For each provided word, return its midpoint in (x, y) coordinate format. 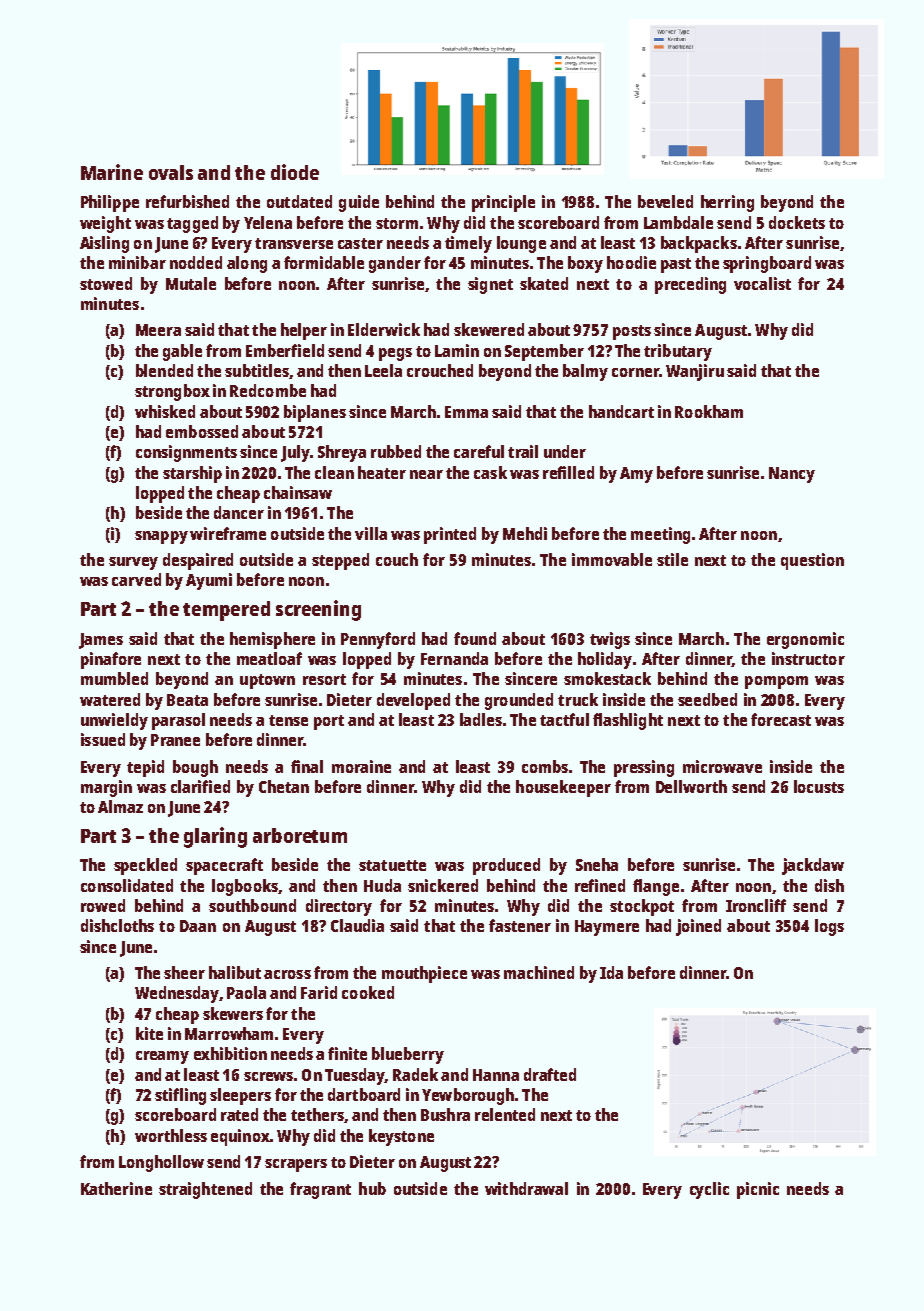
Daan (198, 926)
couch (397, 559)
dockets (797, 222)
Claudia (357, 925)
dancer (239, 512)
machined (539, 972)
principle (503, 203)
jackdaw (813, 866)
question (812, 561)
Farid (319, 992)
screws (268, 1076)
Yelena (268, 222)
